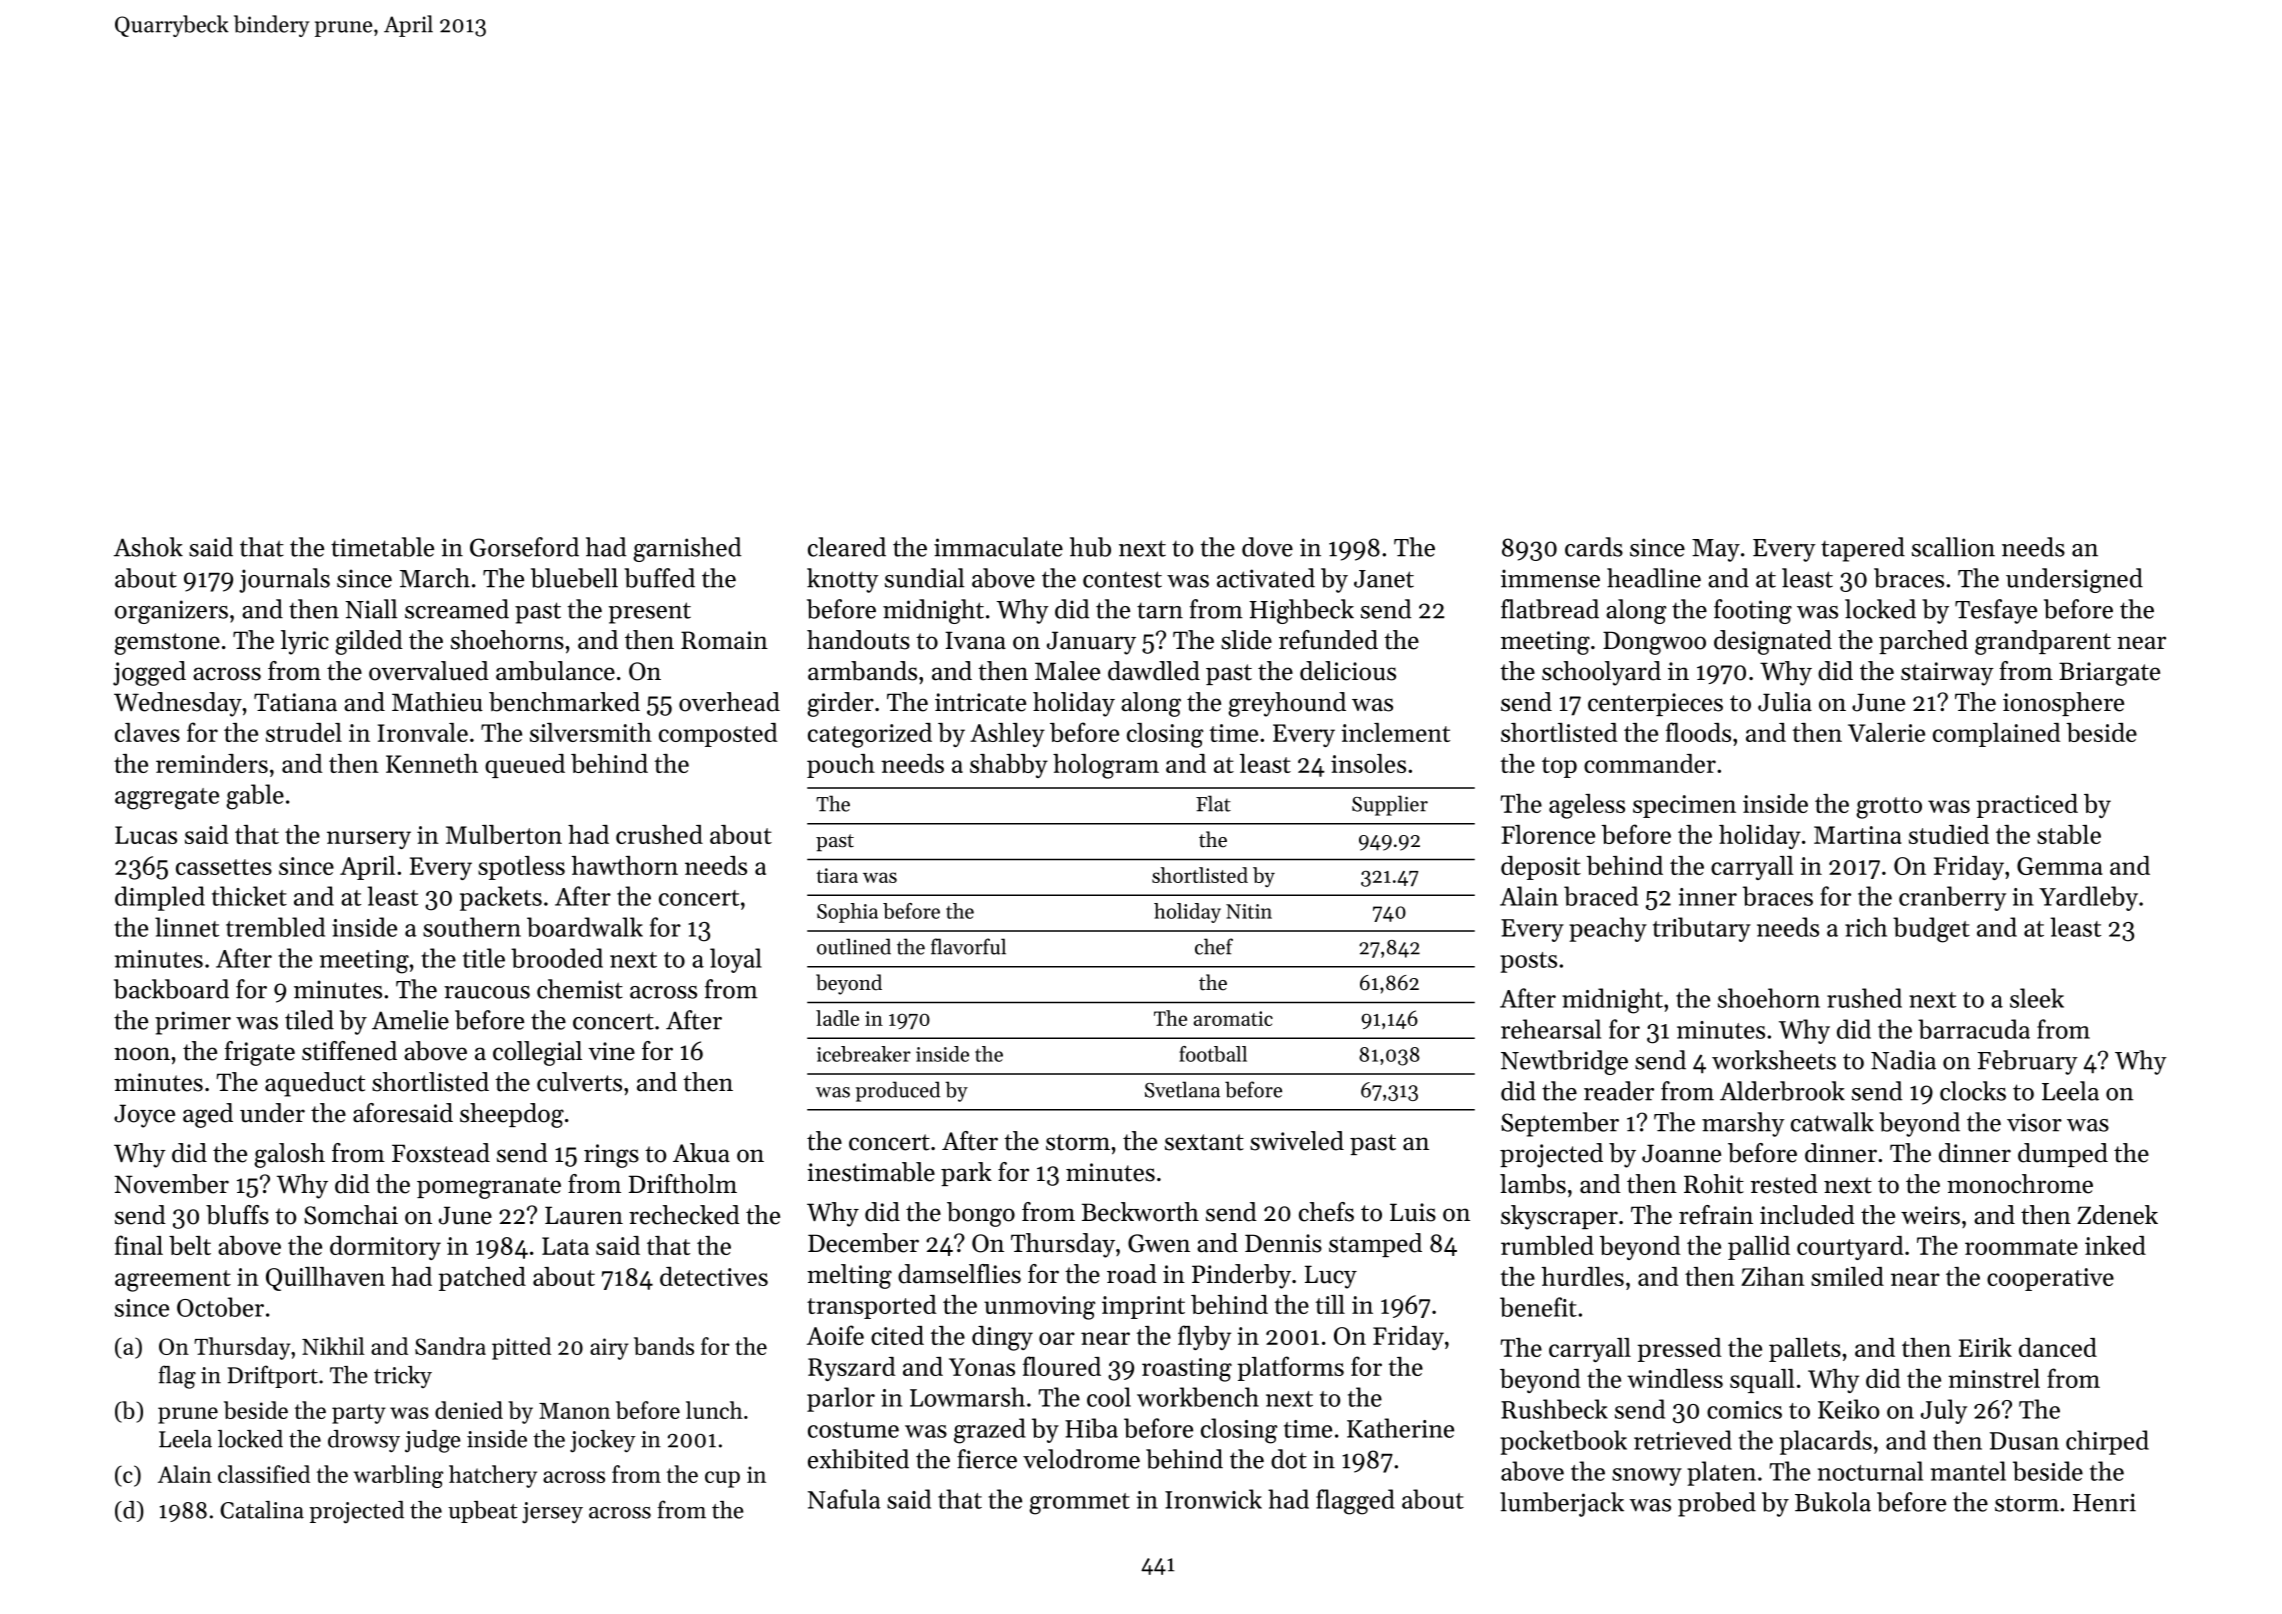 The height and width of the document is (1614, 2282). I want to click on refunded, so click(1328, 640).
